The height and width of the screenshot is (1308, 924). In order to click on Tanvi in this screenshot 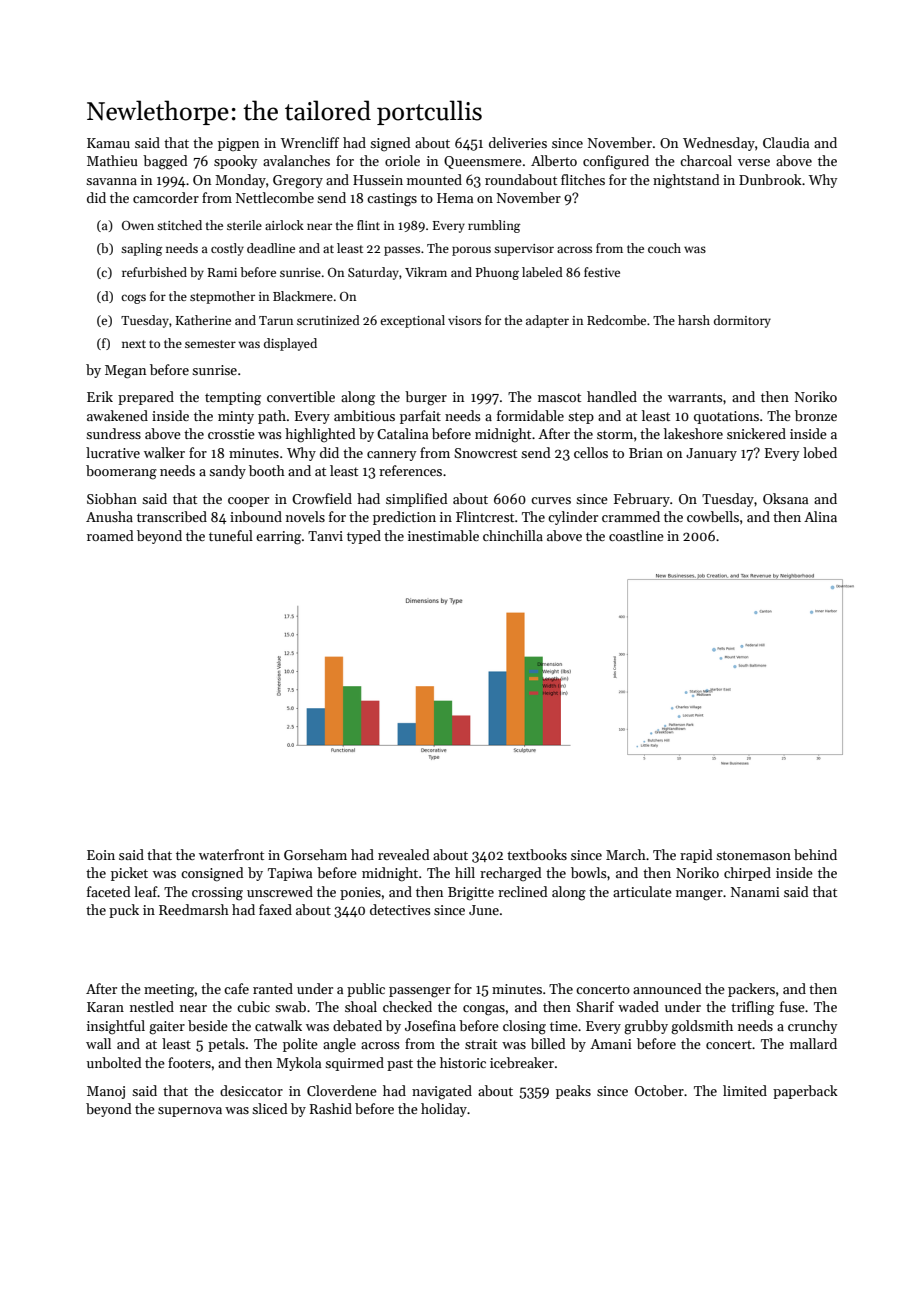, I will do `click(325, 536)`.
